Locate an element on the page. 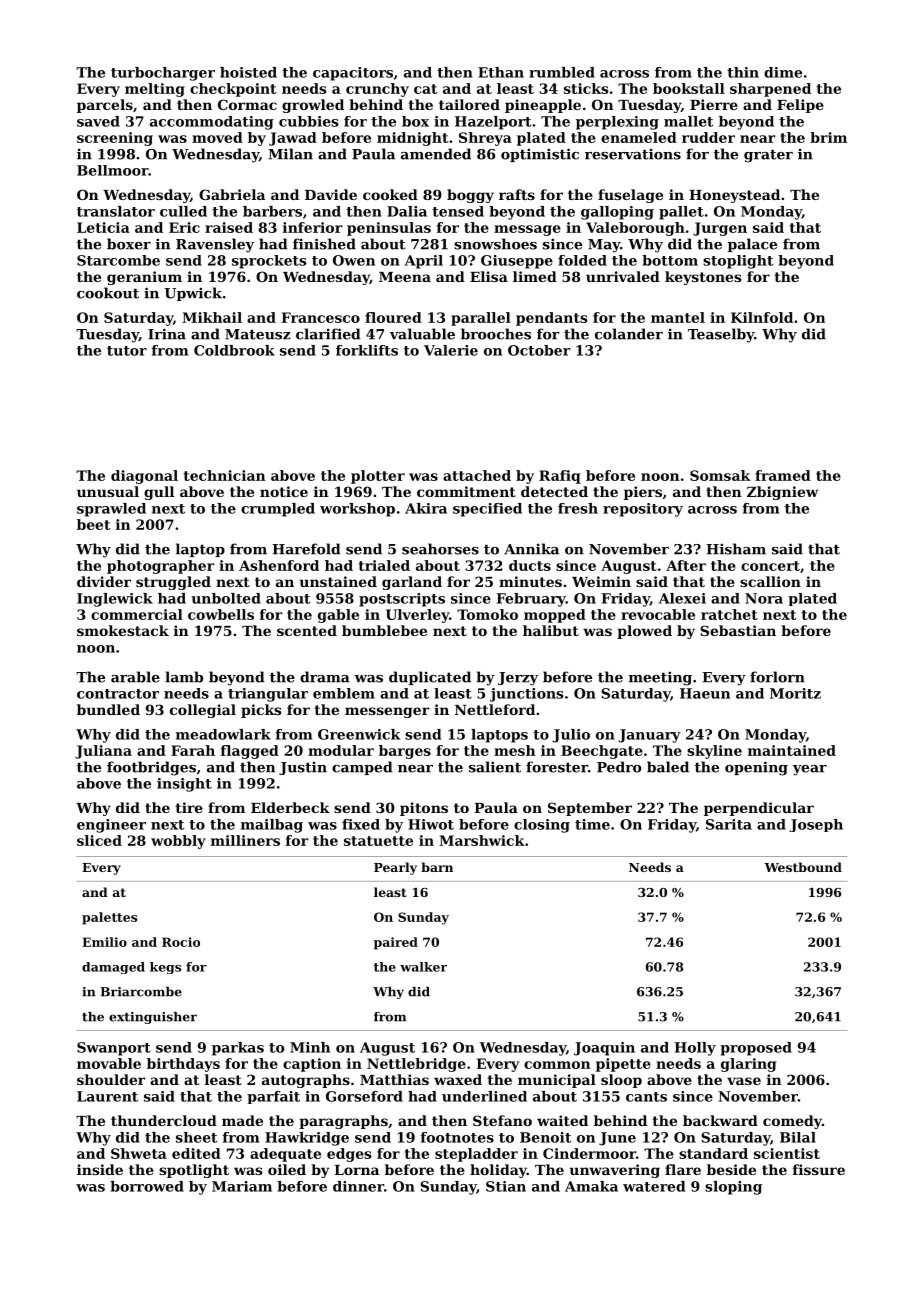  optimistic is located at coordinates (540, 155).
